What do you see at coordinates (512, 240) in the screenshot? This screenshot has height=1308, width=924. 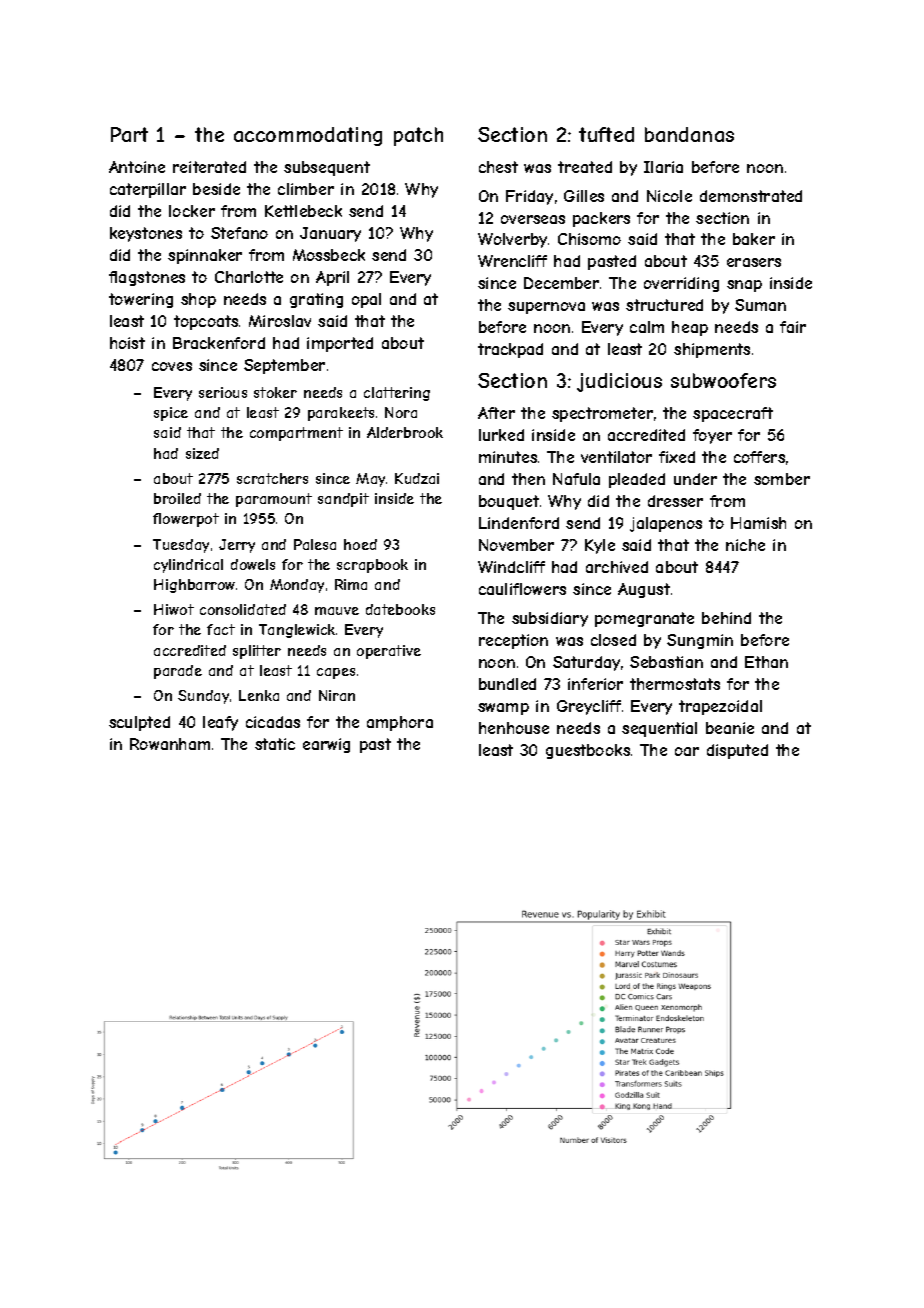 I see `Wolverby` at bounding box center [512, 240].
